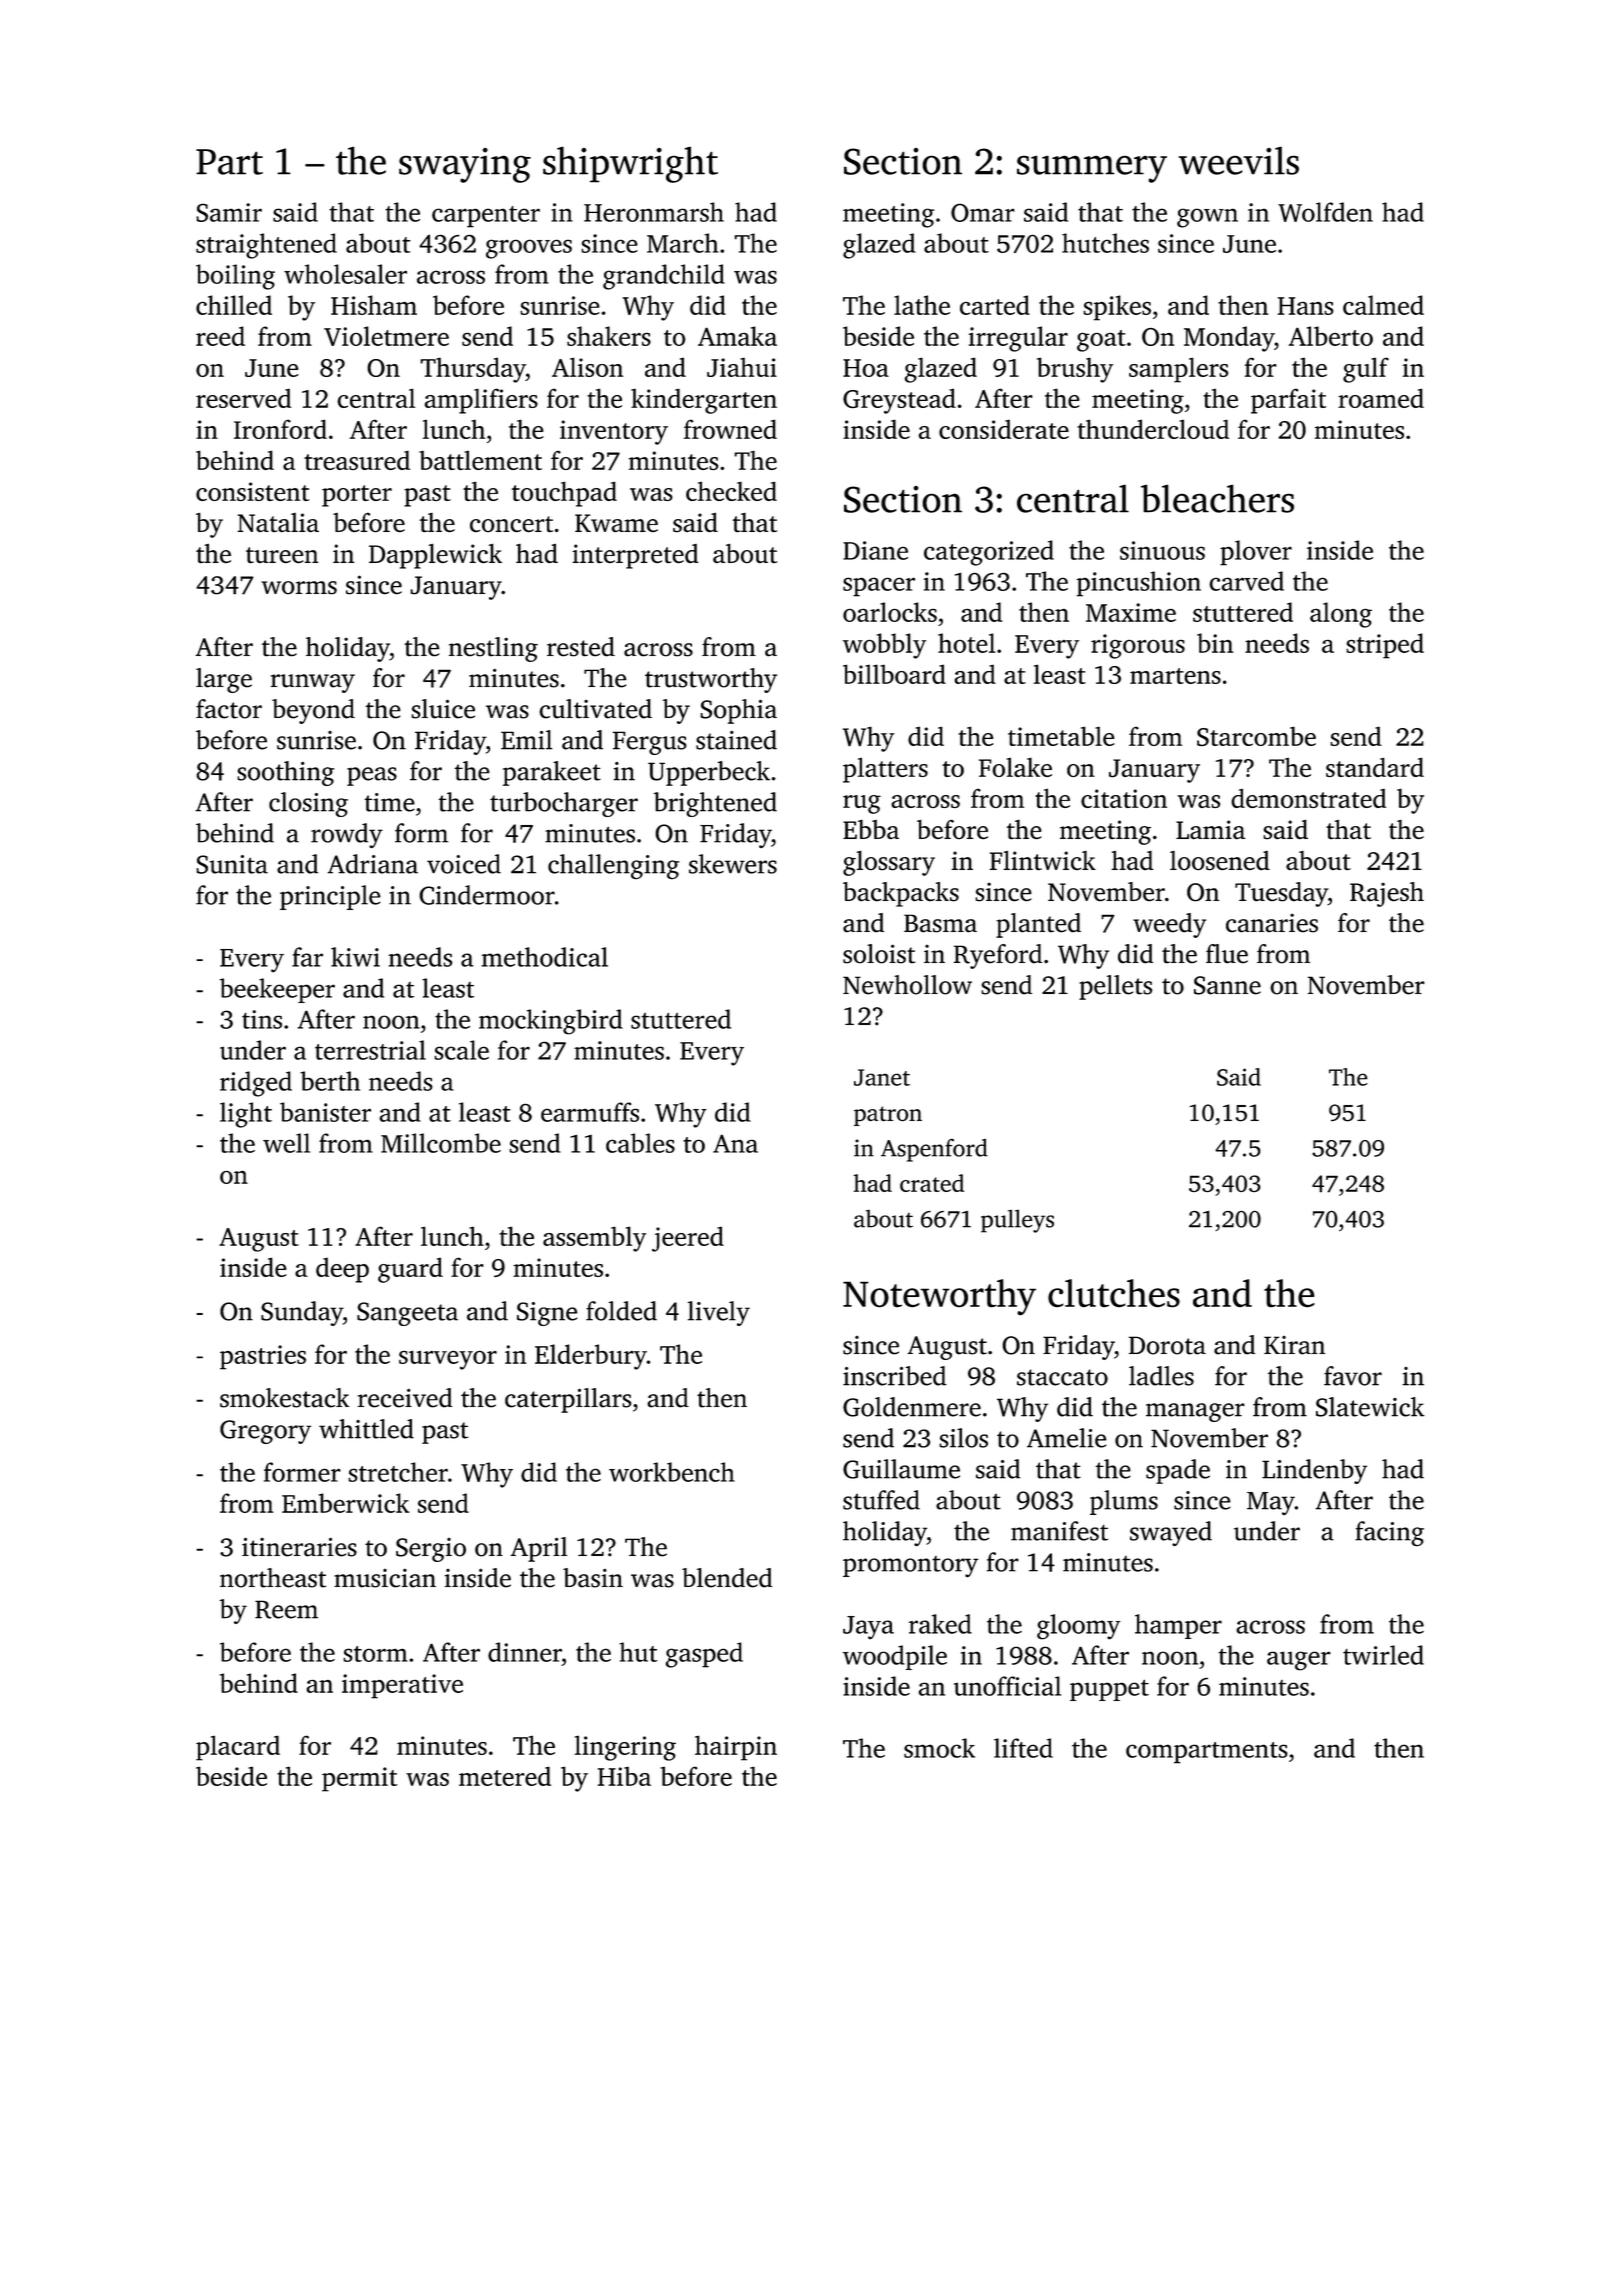  Describe the element at coordinates (630, 164) in the image. I see `shipwright` at that location.
